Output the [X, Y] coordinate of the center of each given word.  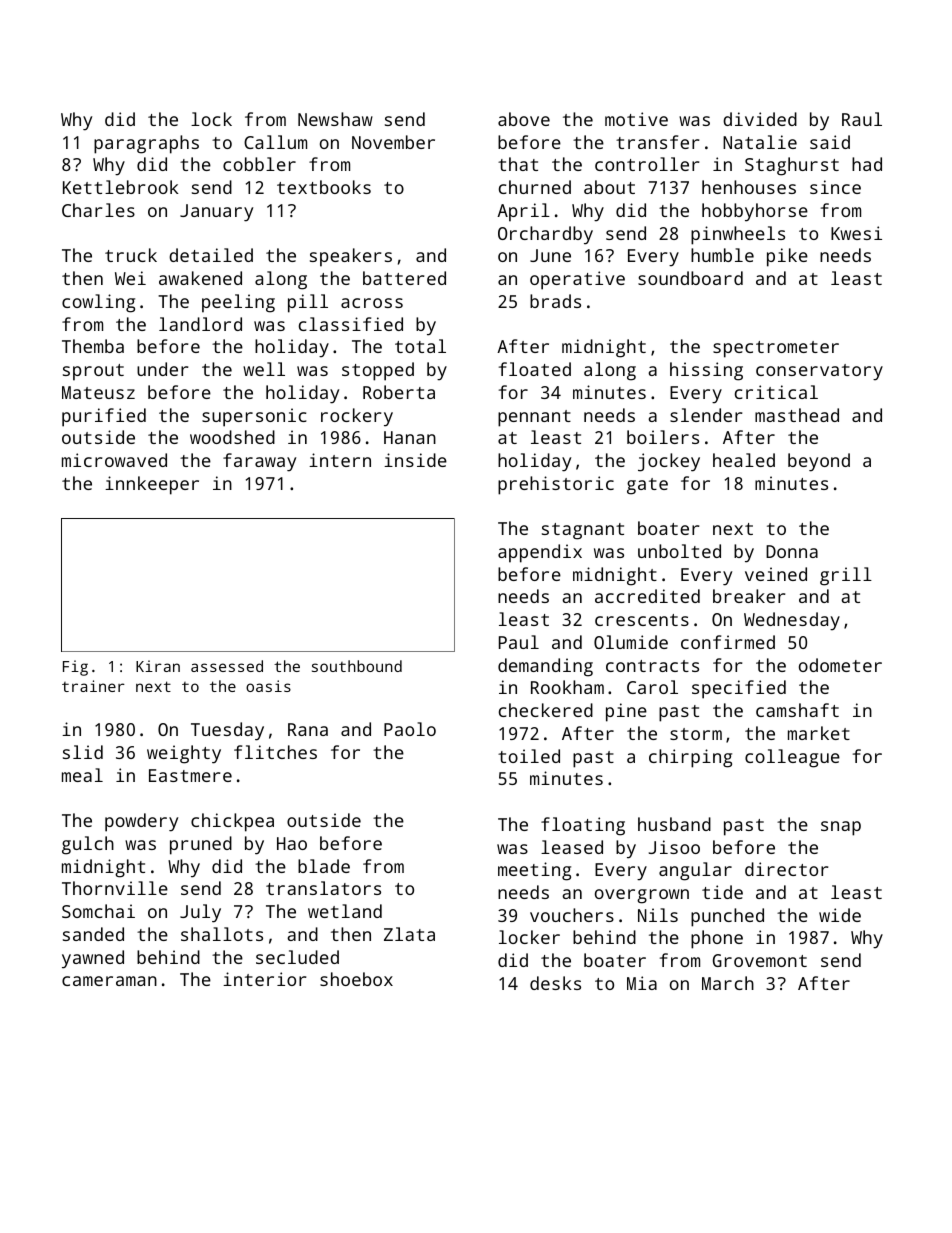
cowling [98, 303]
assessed [227, 666]
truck [131, 255]
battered [404, 278]
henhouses [749, 187]
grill [846, 576]
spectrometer [776, 349]
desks [555, 983]
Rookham [567, 687]
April [523, 212]
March [728, 983]
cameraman [109, 981]
